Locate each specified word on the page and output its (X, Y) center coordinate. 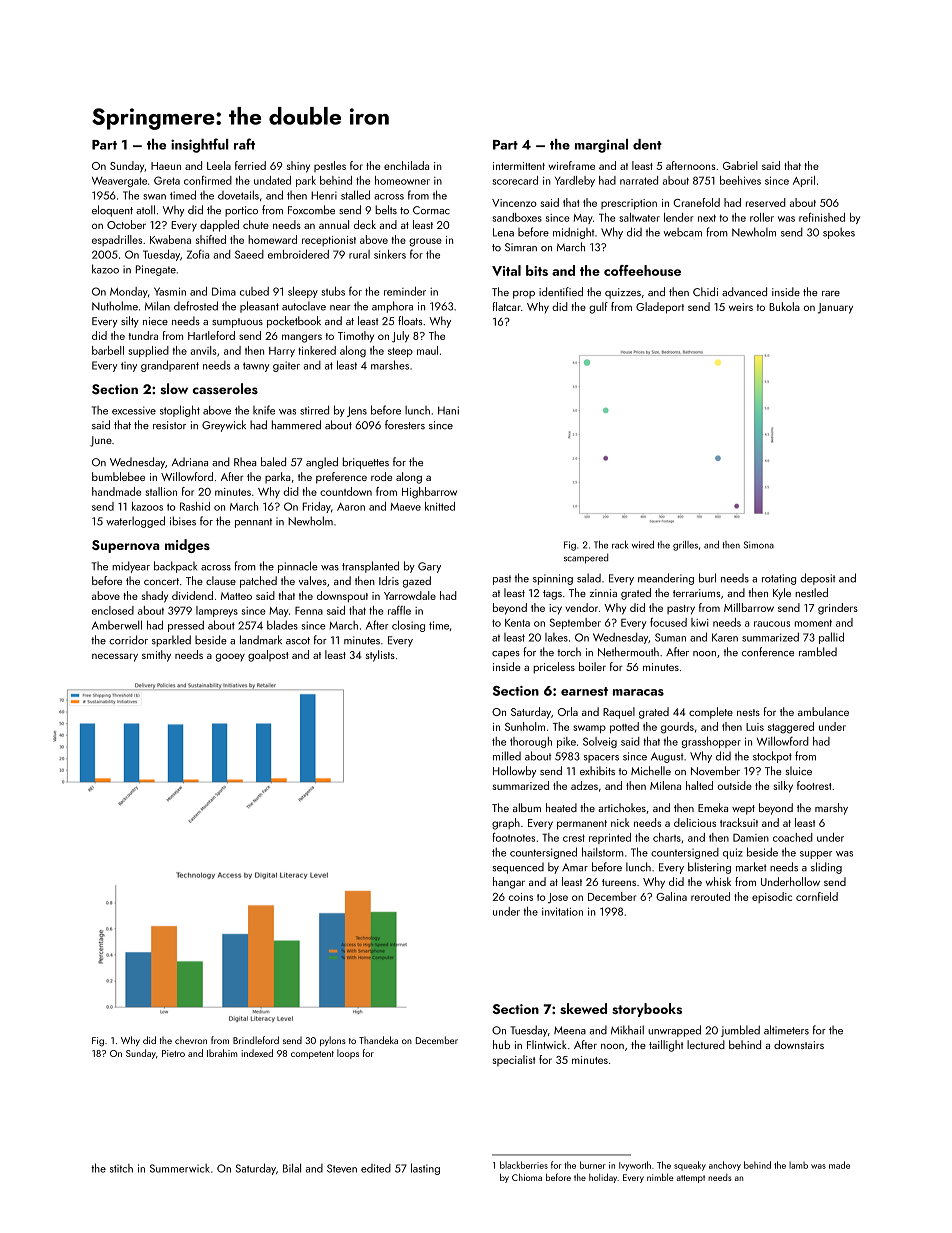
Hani (448, 410)
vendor (581, 607)
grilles (685, 546)
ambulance (823, 711)
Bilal (292, 1168)
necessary (115, 657)
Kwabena (170, 239)
